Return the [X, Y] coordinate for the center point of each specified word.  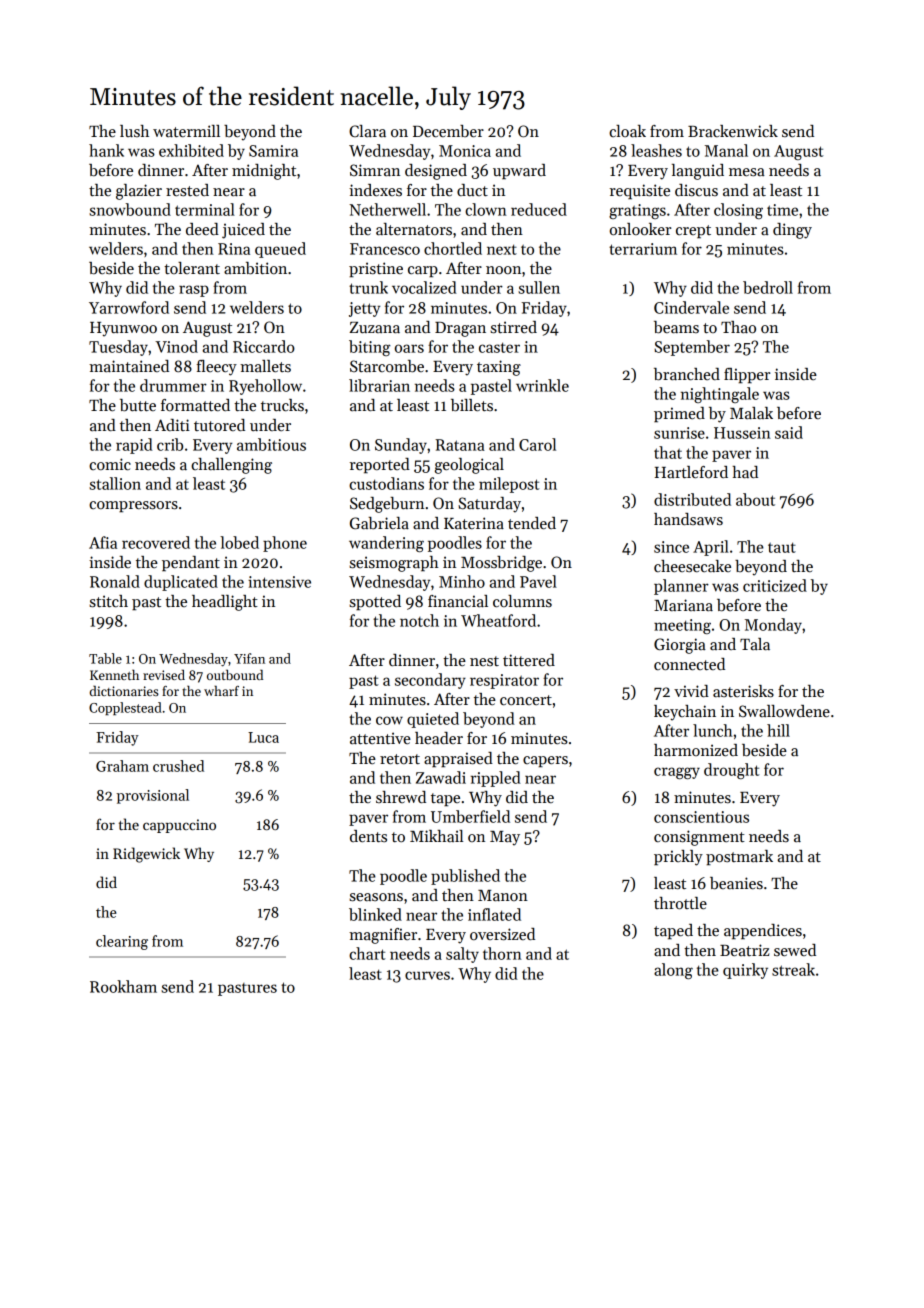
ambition [255, 268]
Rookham [123, 986]
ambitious [271, 444]
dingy [792, 231]
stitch [108, 601]
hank [106, 150]
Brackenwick [733, 131]
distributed [692, 499]
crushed [178, 766]
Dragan [460, 329]
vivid [691, 691]
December [448, 131]
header [439, 738]
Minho [462, 581]
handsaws [688, 519]
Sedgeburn [387, 505]
